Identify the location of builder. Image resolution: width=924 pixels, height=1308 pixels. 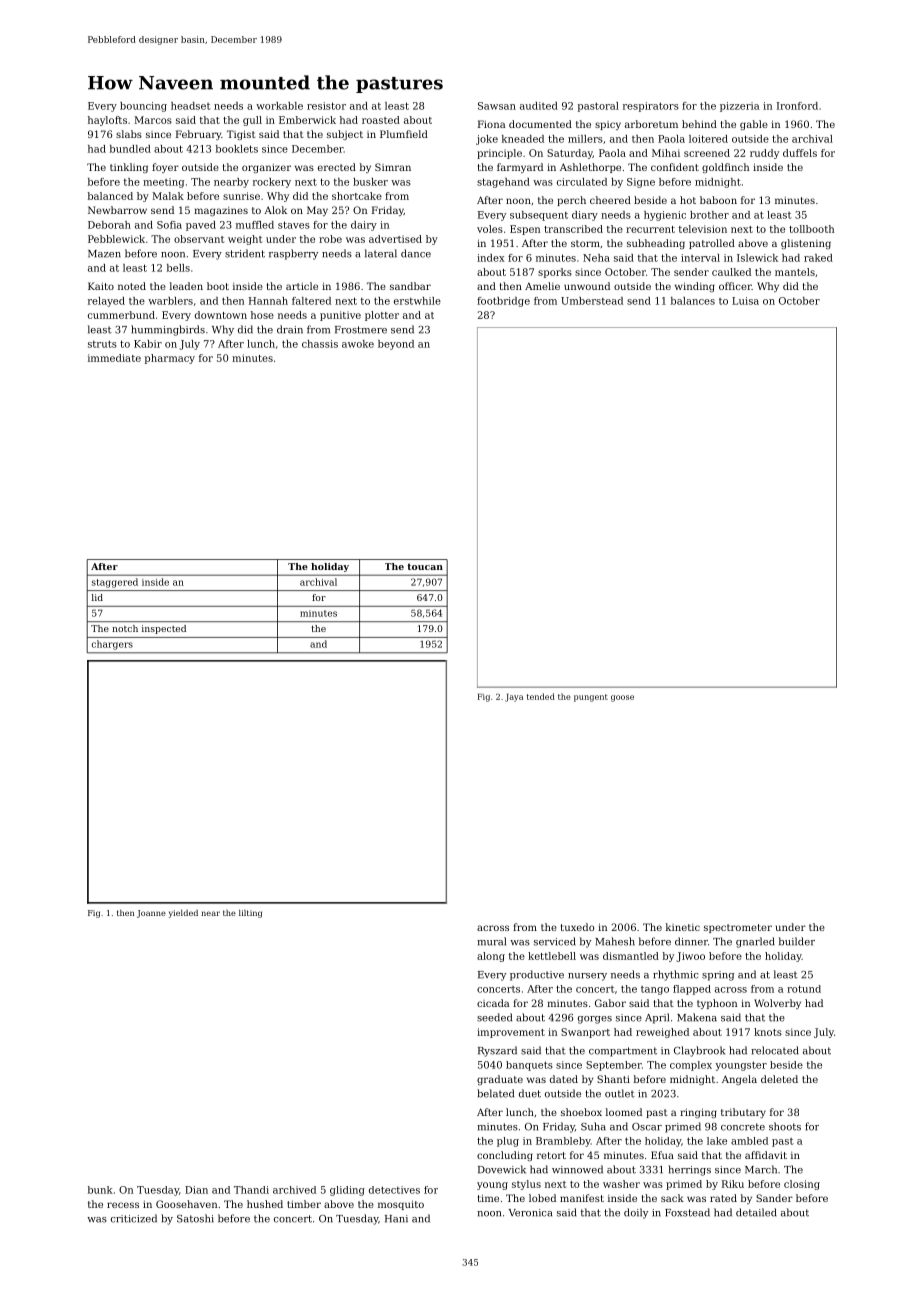
(797, 941).
